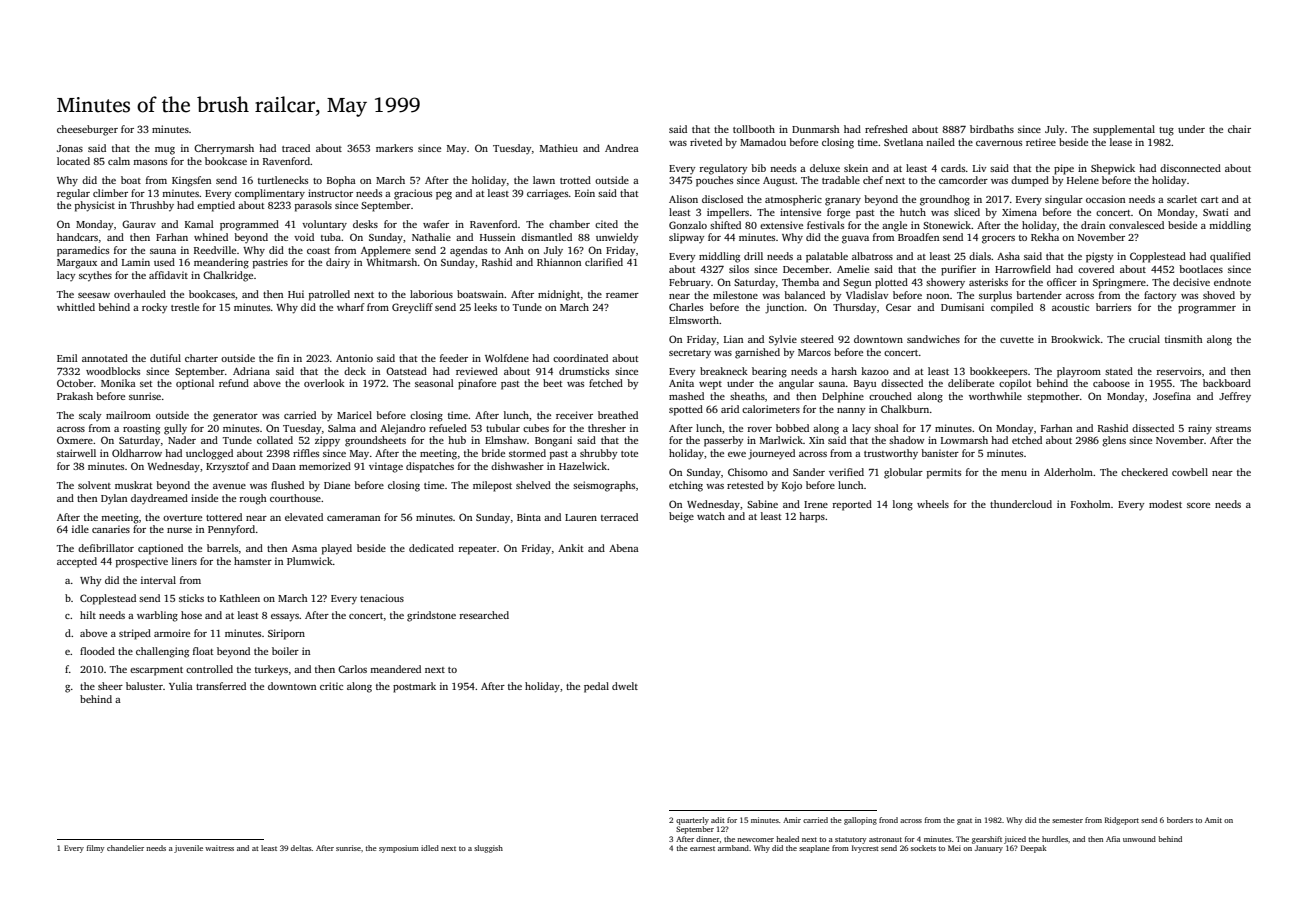 The height and width of the document is (924, 1308). What do you see at coordinates (1090, 504) in the document?
I see `Foxholm` at bounding box center [1090, 504].
